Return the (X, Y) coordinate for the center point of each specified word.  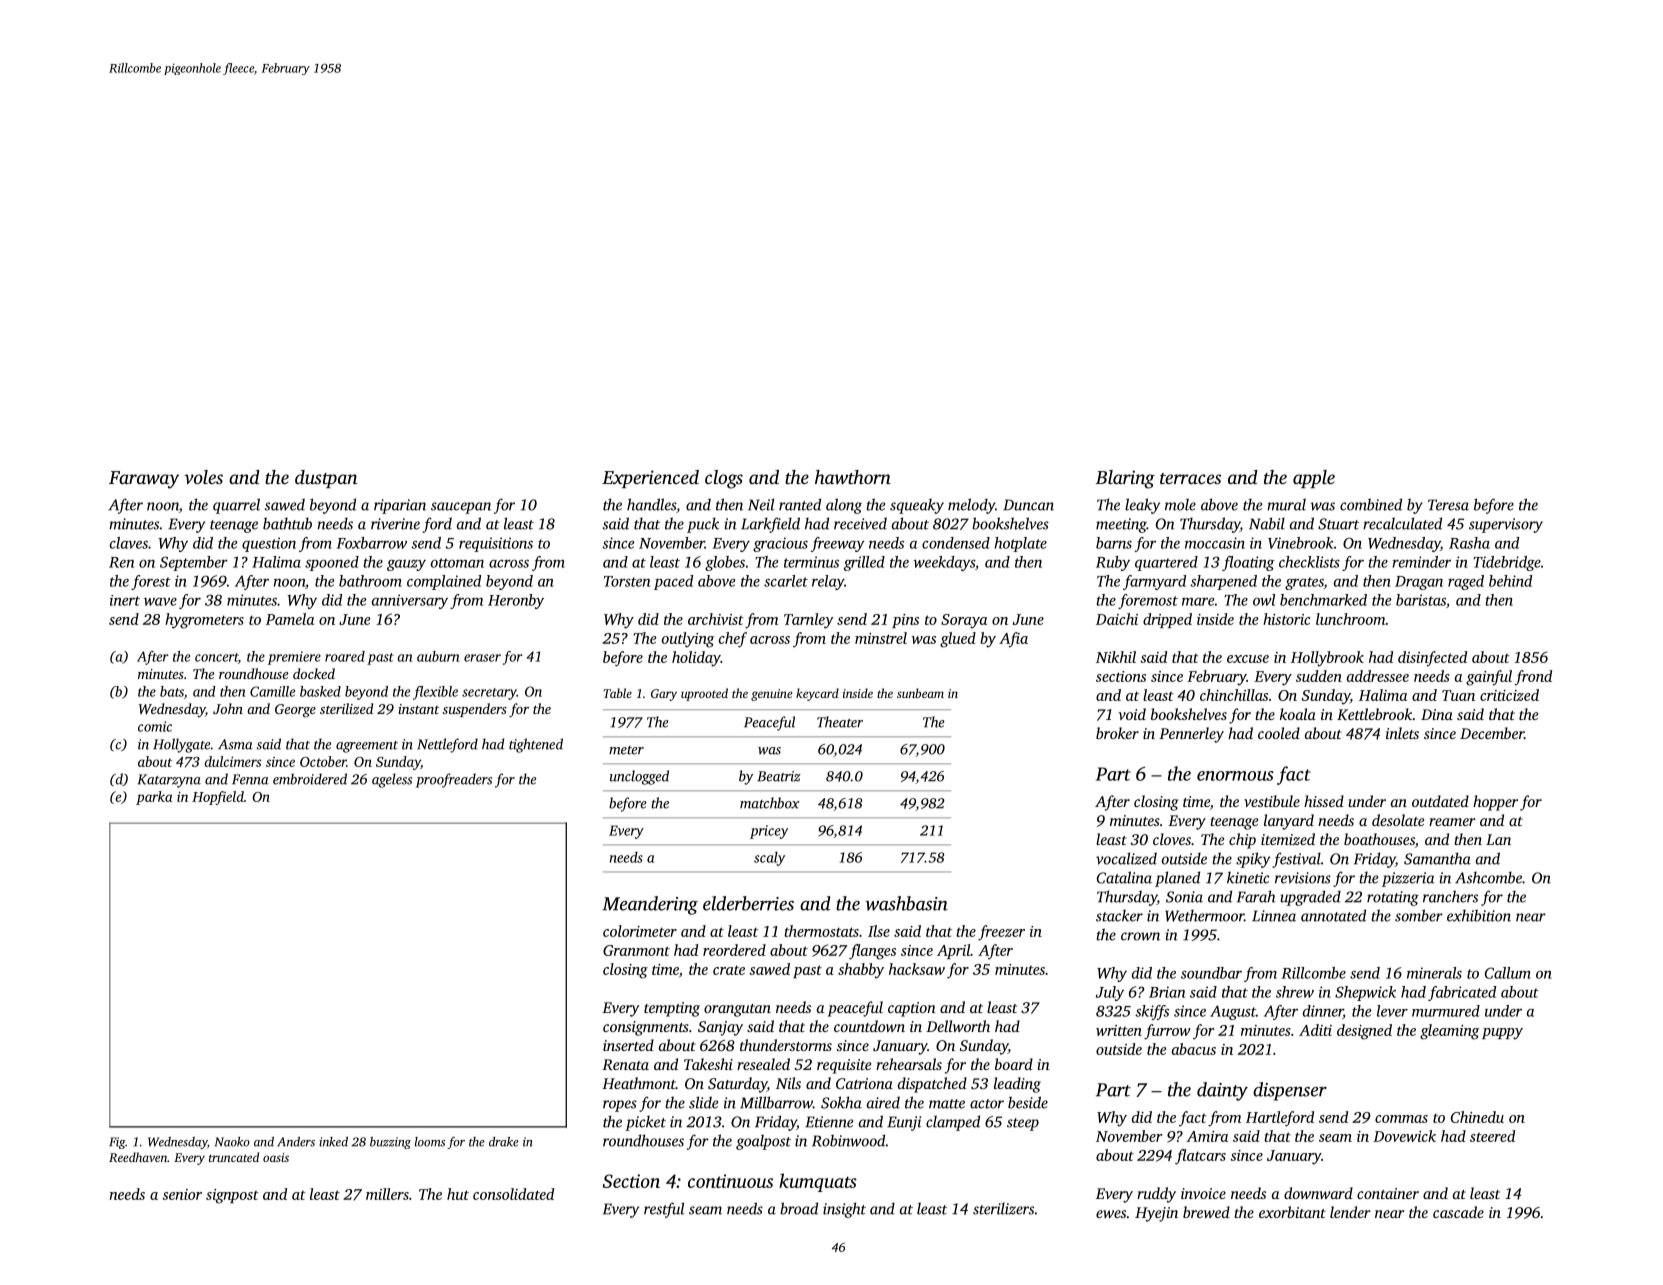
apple (1314, 479)
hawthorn (853, 477)
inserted (628, 1045)
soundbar (1211, 973)
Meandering (650, 905)
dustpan (326, 479)
